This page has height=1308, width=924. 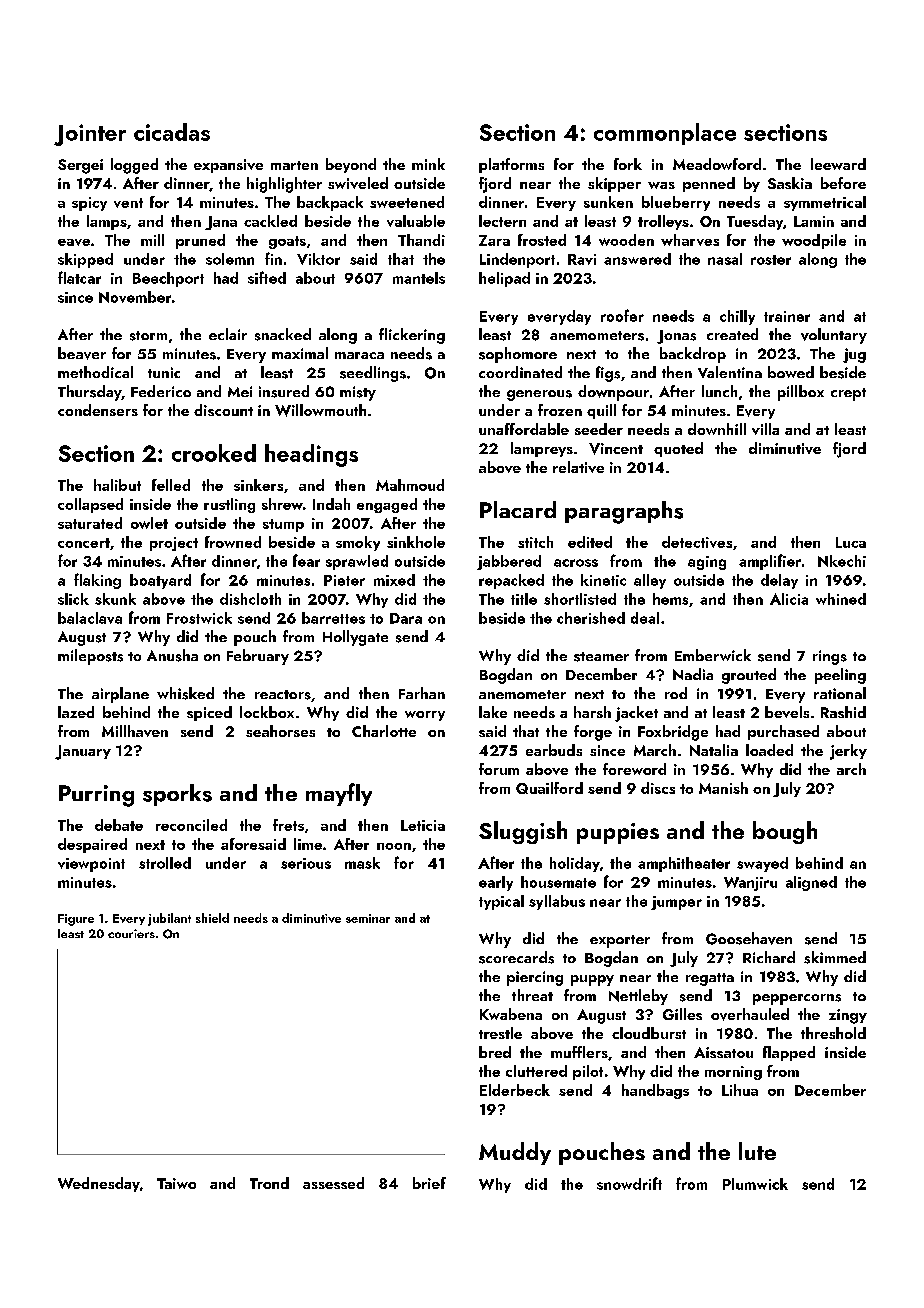 I want to click on logged, so click(x=134, y=166).
